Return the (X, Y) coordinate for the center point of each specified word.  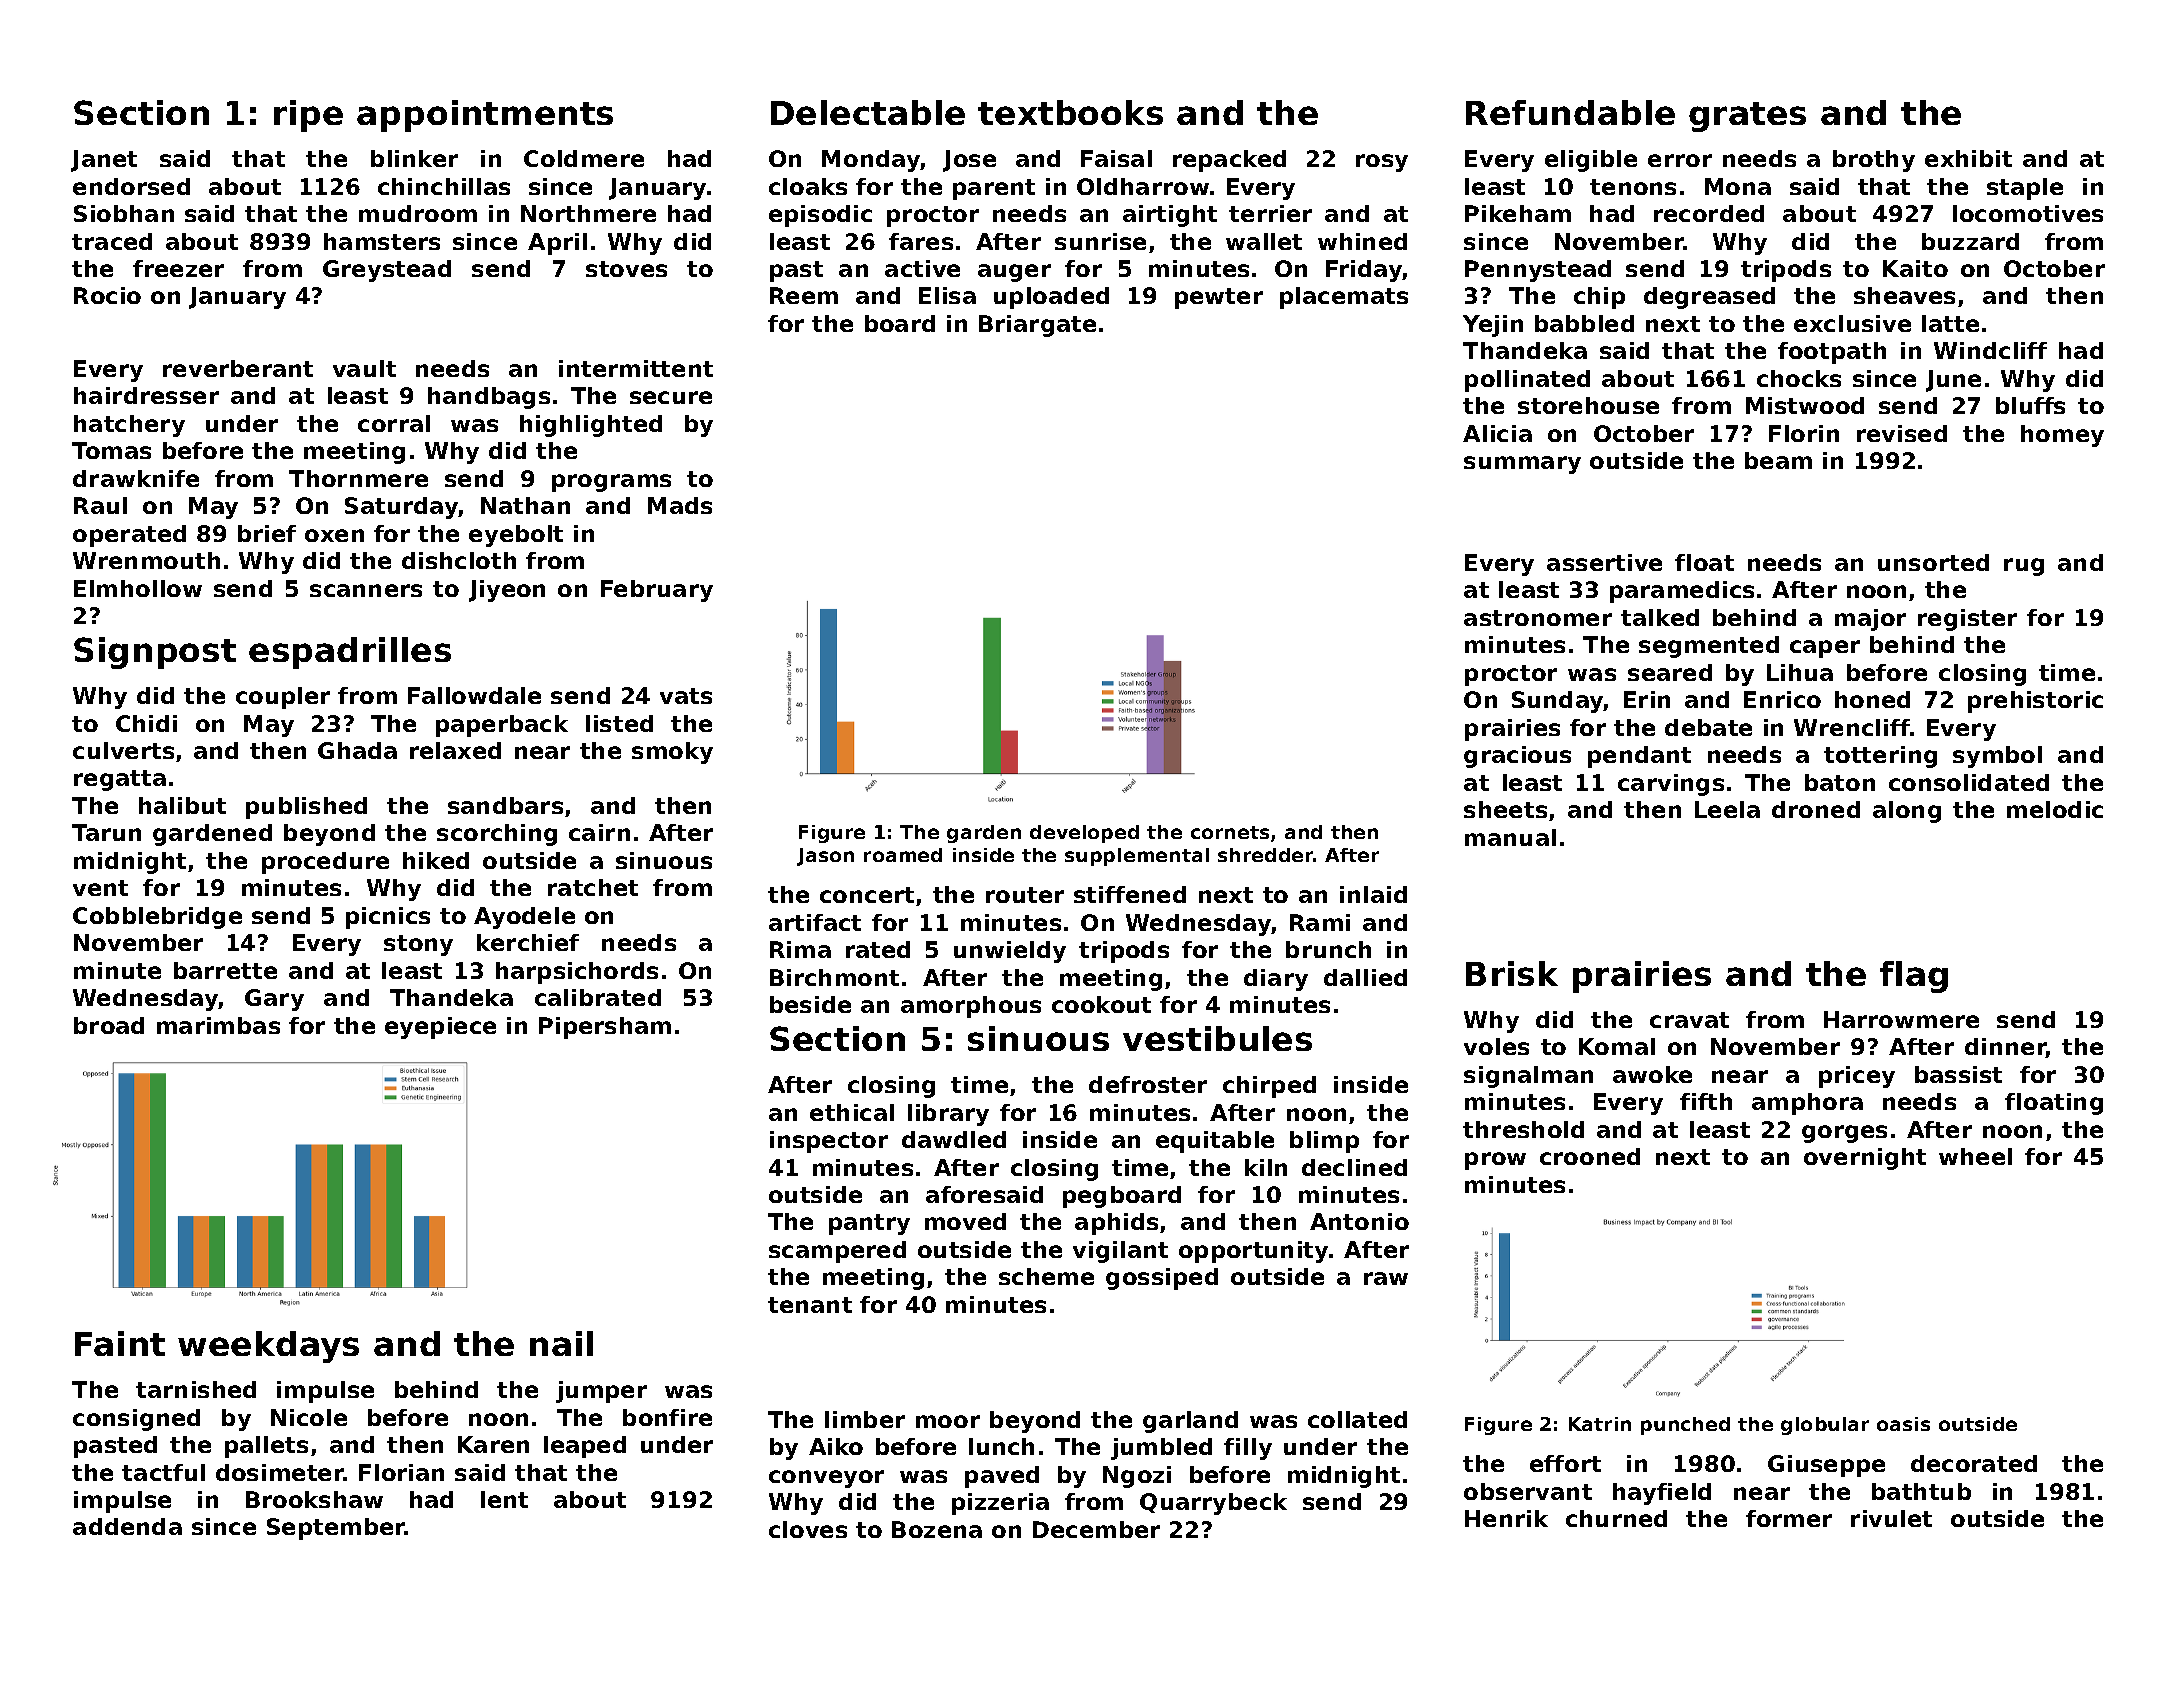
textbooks (1070, 112)
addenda (127, 1526)
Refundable (1570, 112)
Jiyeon (507, 591)
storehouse (1588, 405)
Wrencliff (1852, 727)
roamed (903, 855)
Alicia (1497, 433)
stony (418, 945)
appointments (485, 116)
